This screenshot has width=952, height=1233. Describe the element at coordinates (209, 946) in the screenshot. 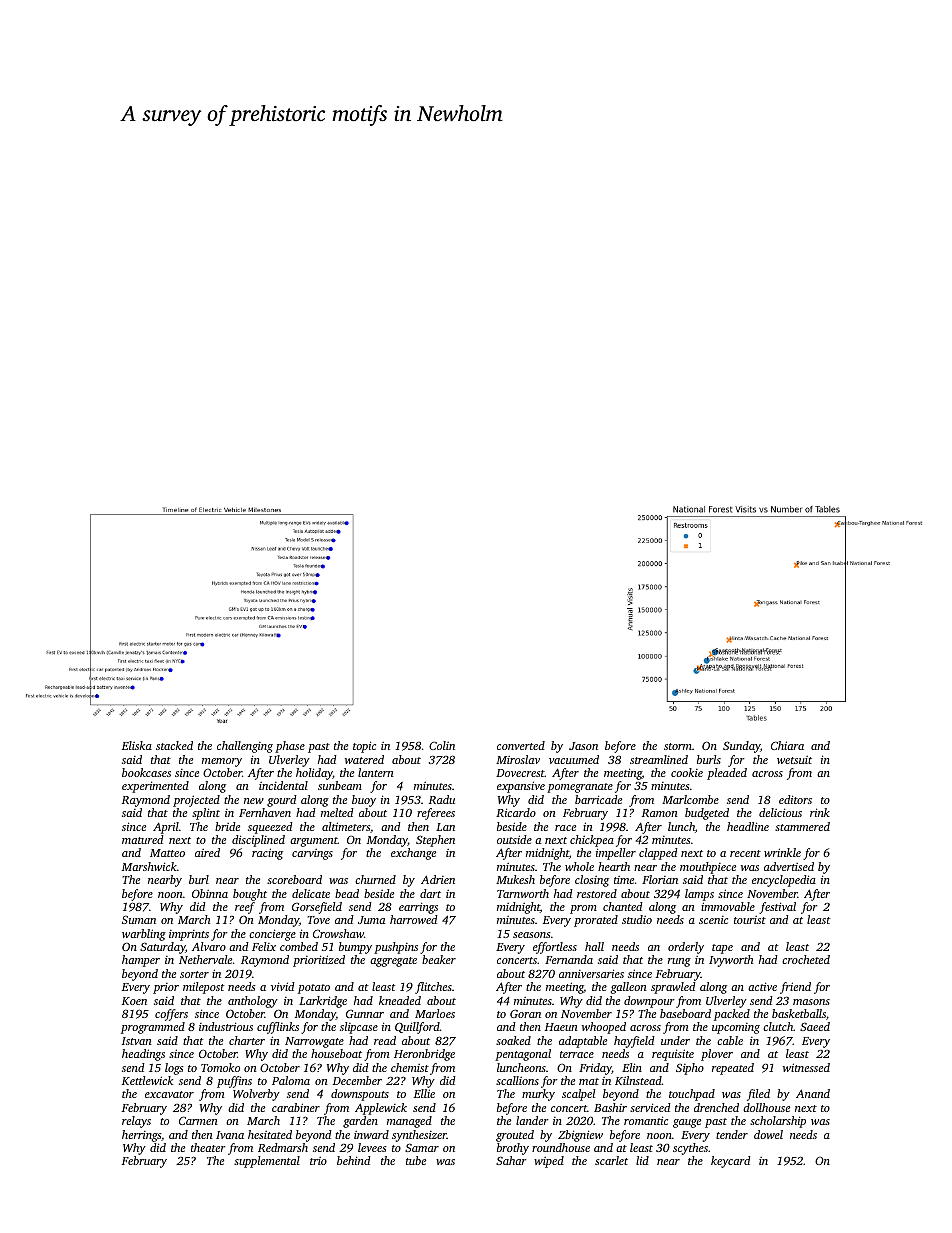

I see `Alvaro` at that location.
